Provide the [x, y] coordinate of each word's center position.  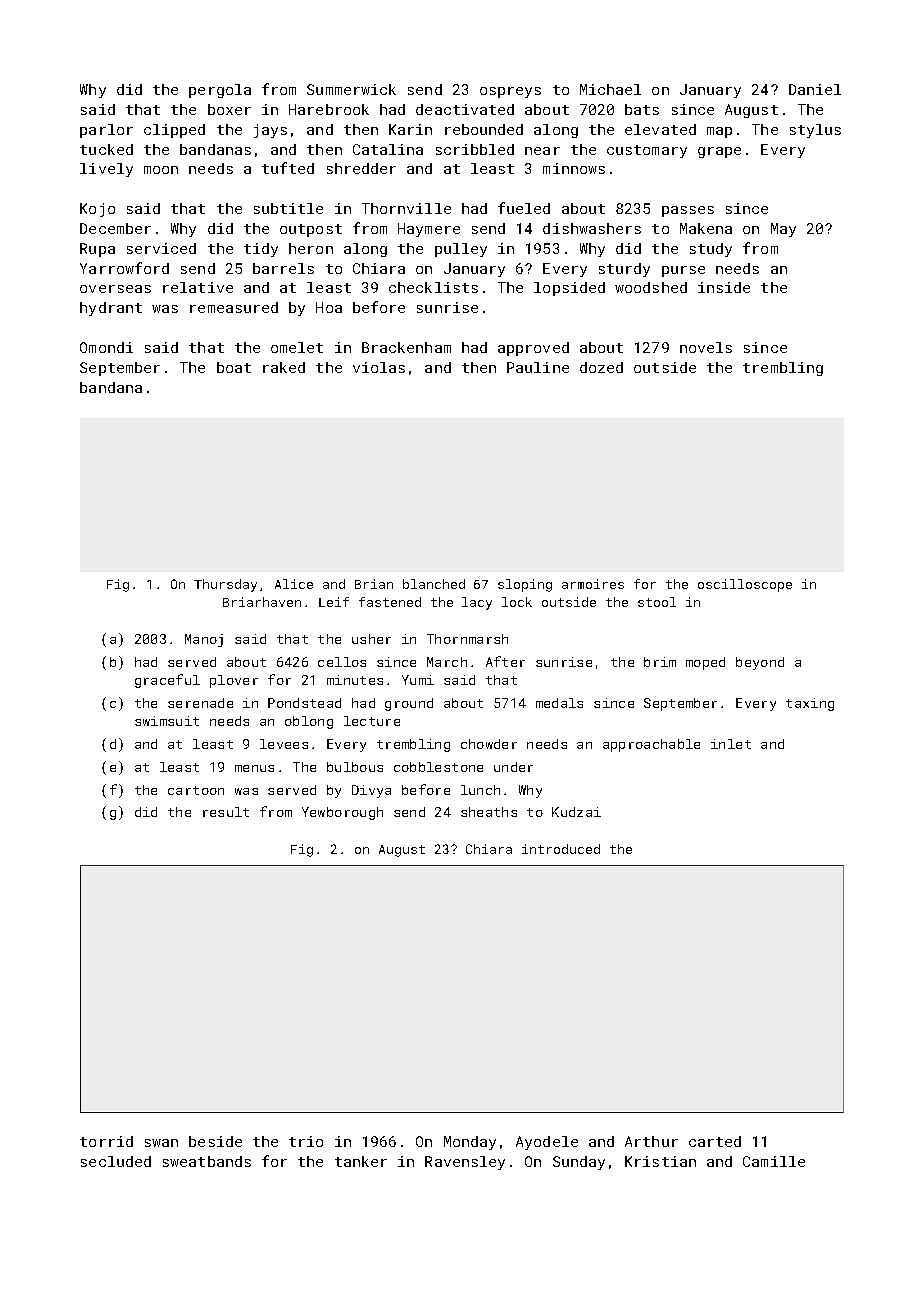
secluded [116, 1161]
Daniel [815, 89]
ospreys [510, 92]
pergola [220, 91]
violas [379, 367]
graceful [167, 681]
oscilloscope [745, 585]
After [505, 661]
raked [284, 367]
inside [724, 287]
